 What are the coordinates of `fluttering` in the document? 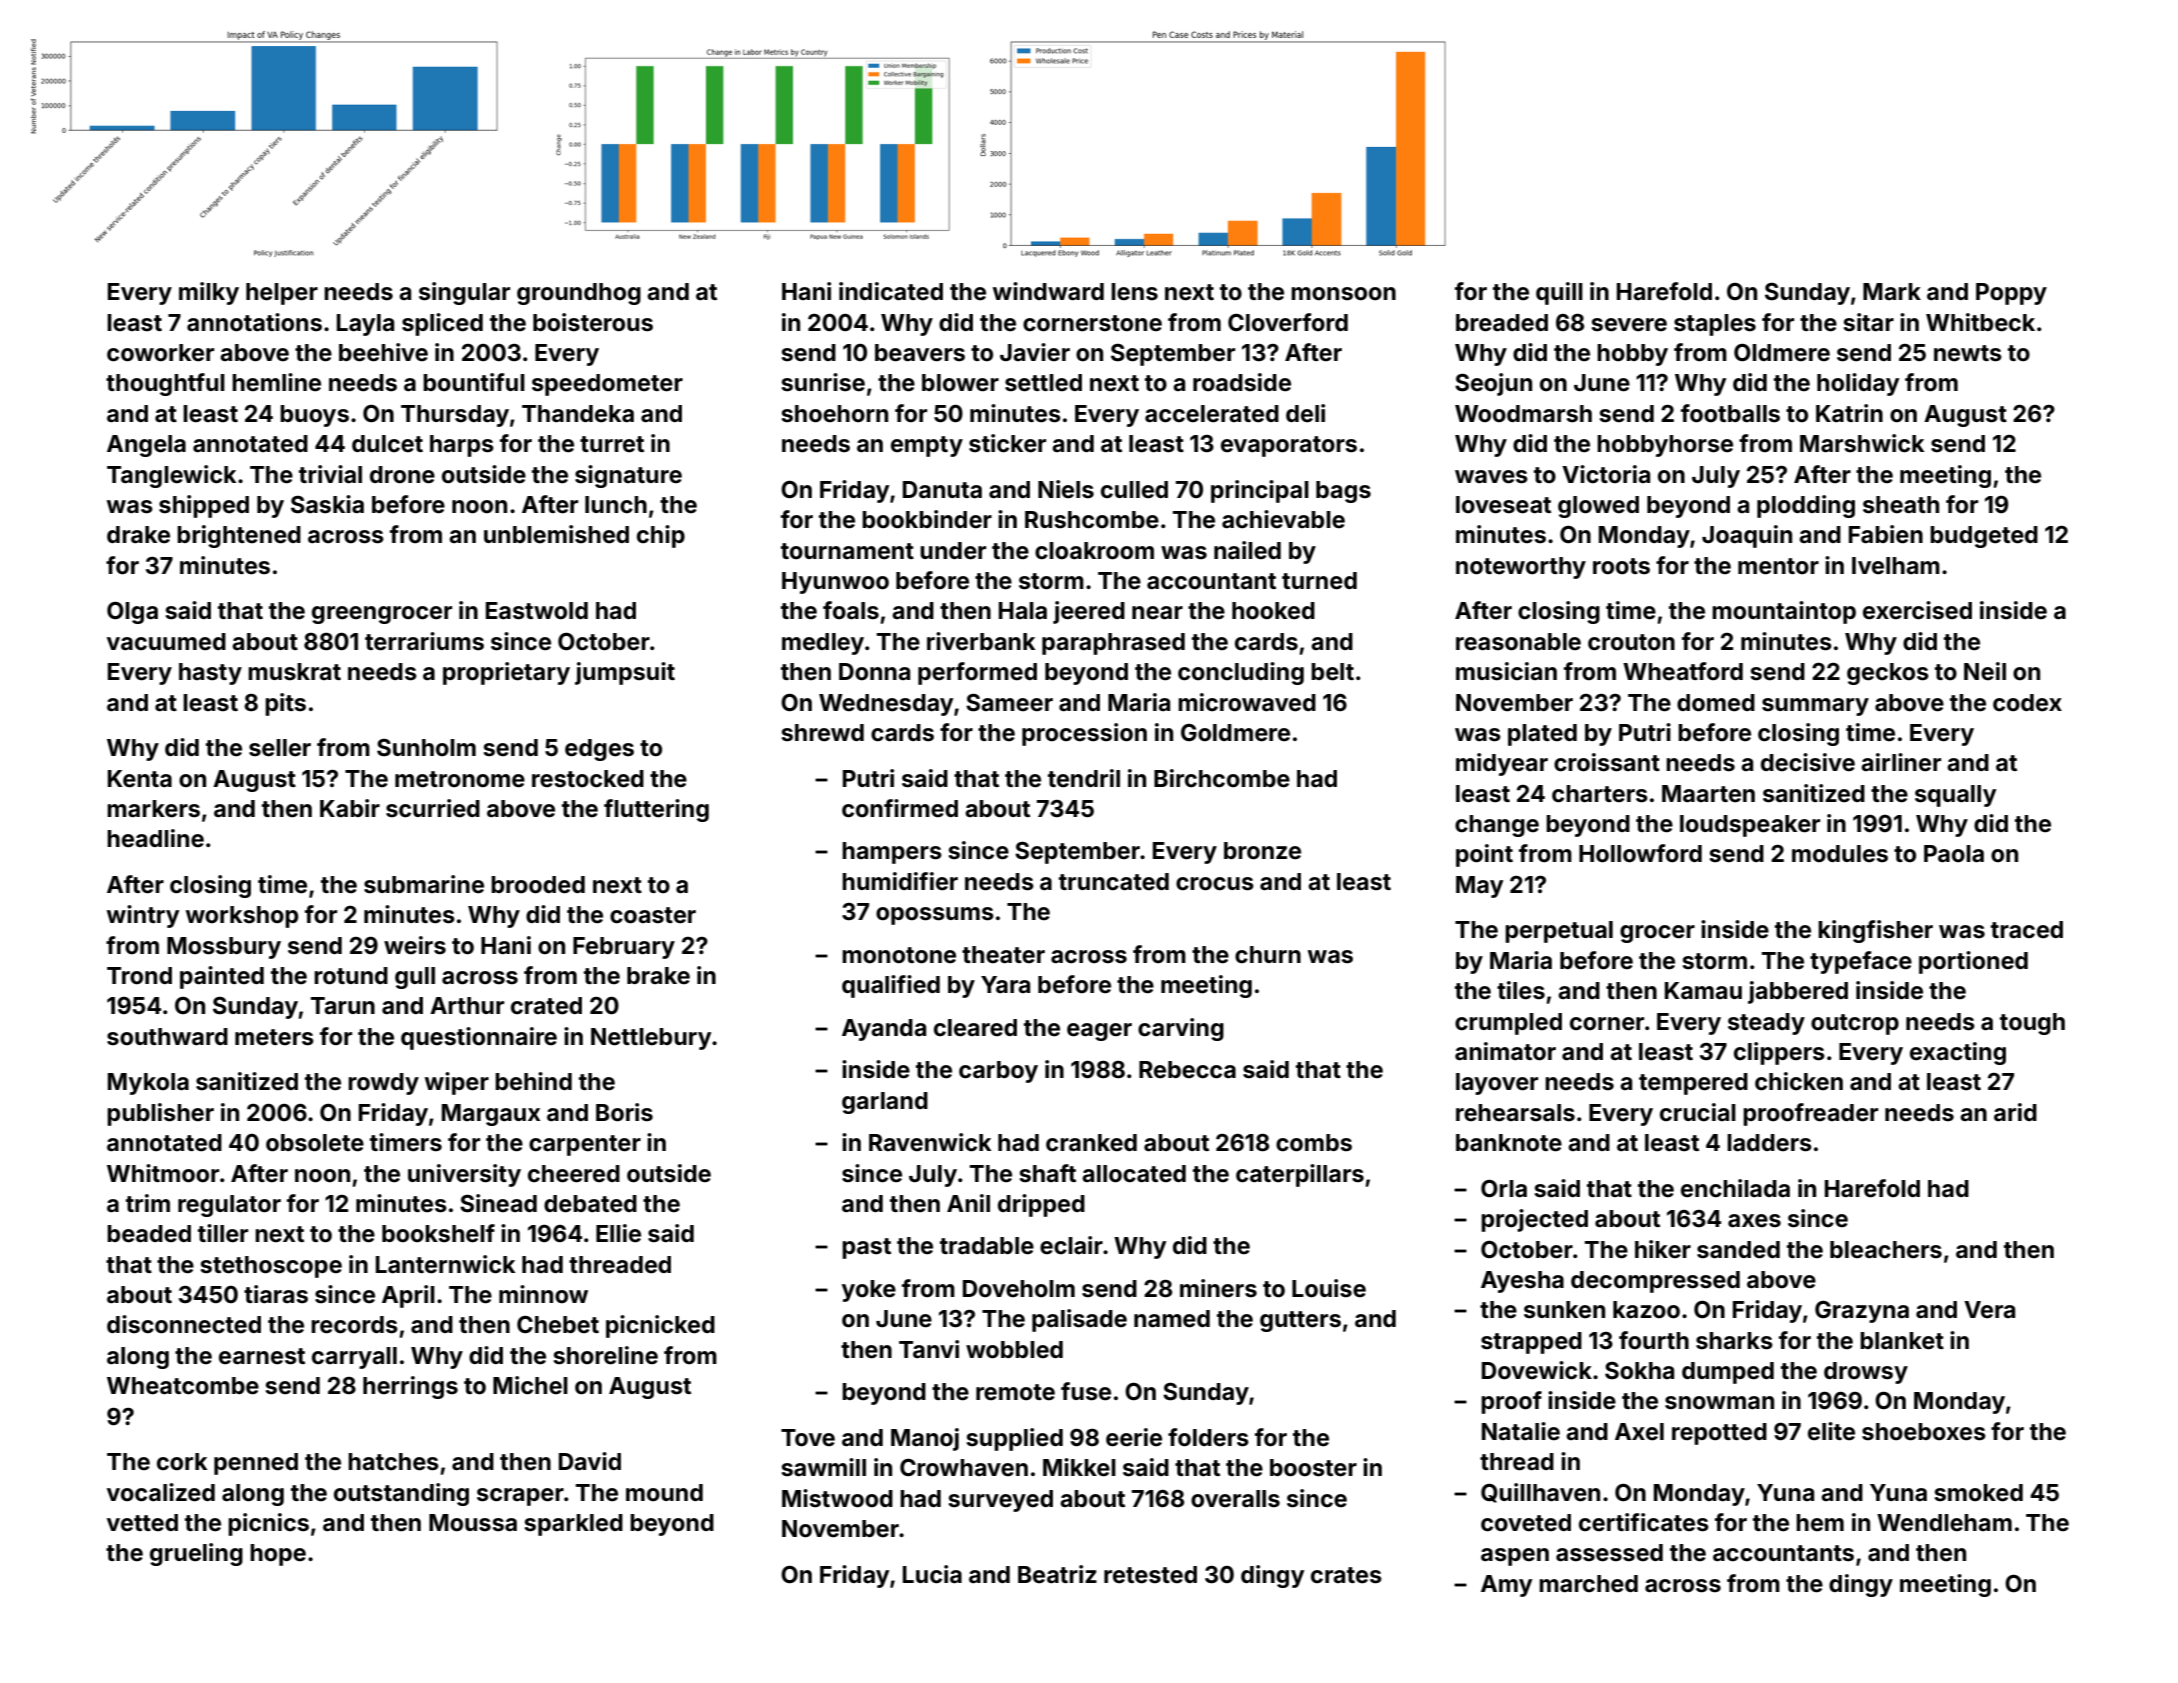 It's located at (656, 810).
